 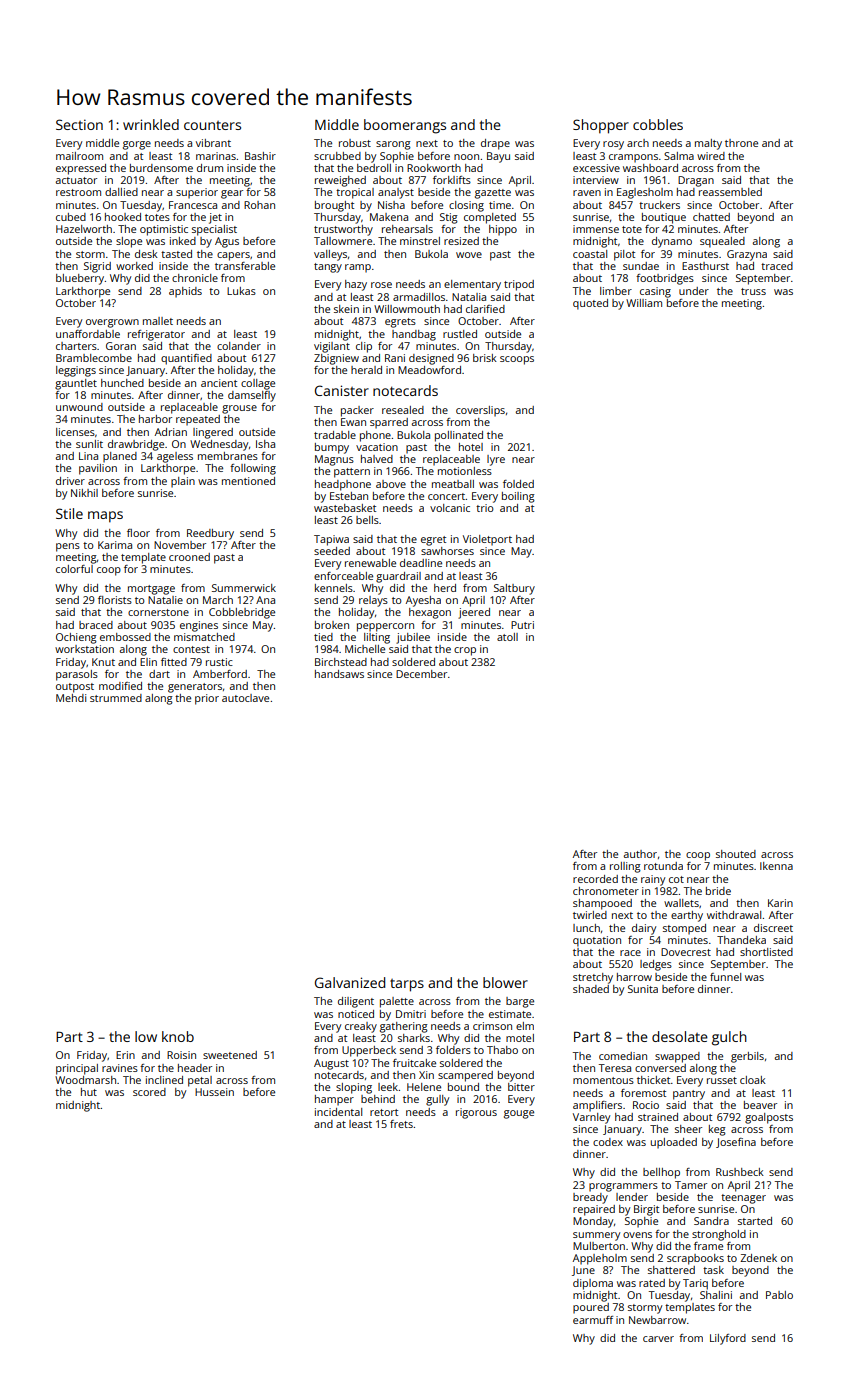 I want to click on folded, so click(x=518, y=484).
